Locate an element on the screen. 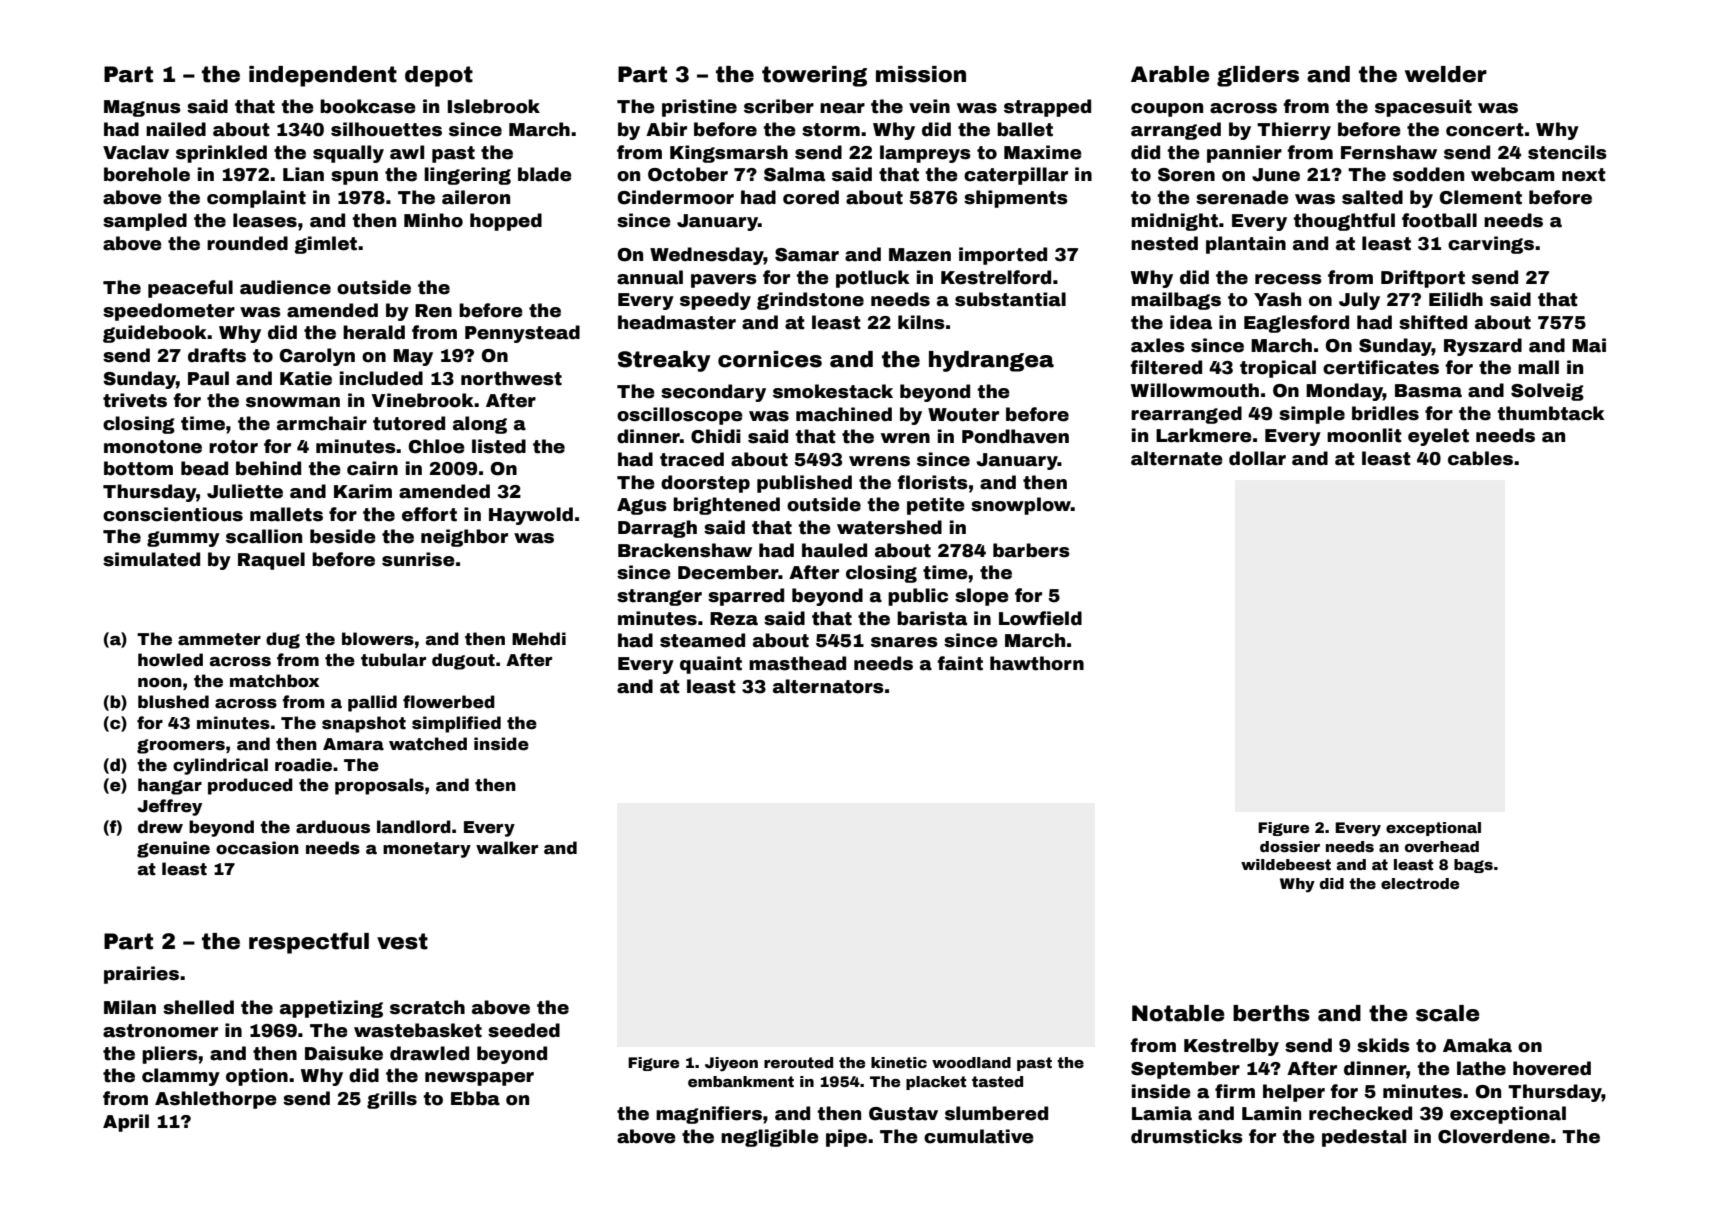  June is located at coordinates (1276, 175).
